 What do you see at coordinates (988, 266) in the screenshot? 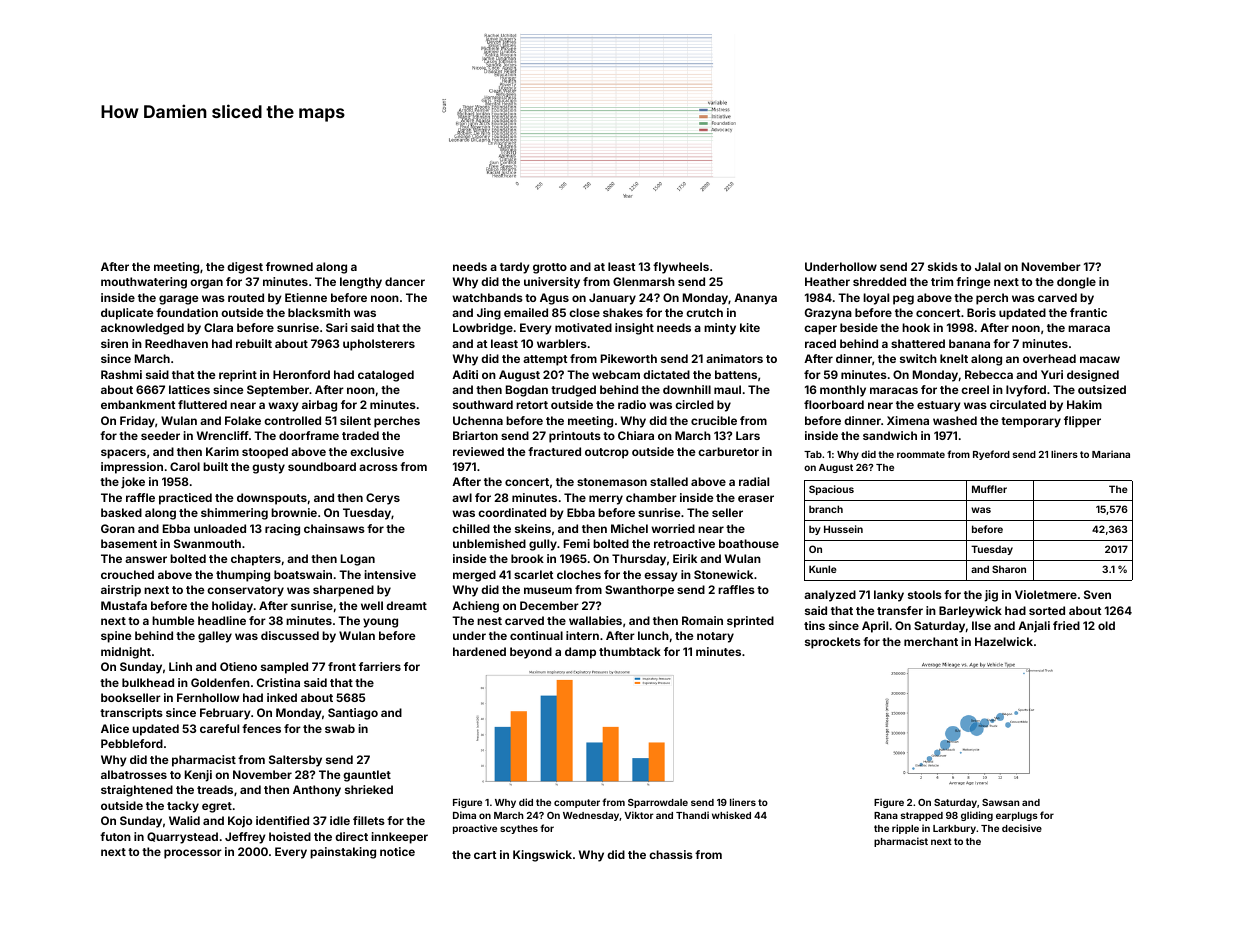
I see `Jalal` at bounding box center [988, 266].
